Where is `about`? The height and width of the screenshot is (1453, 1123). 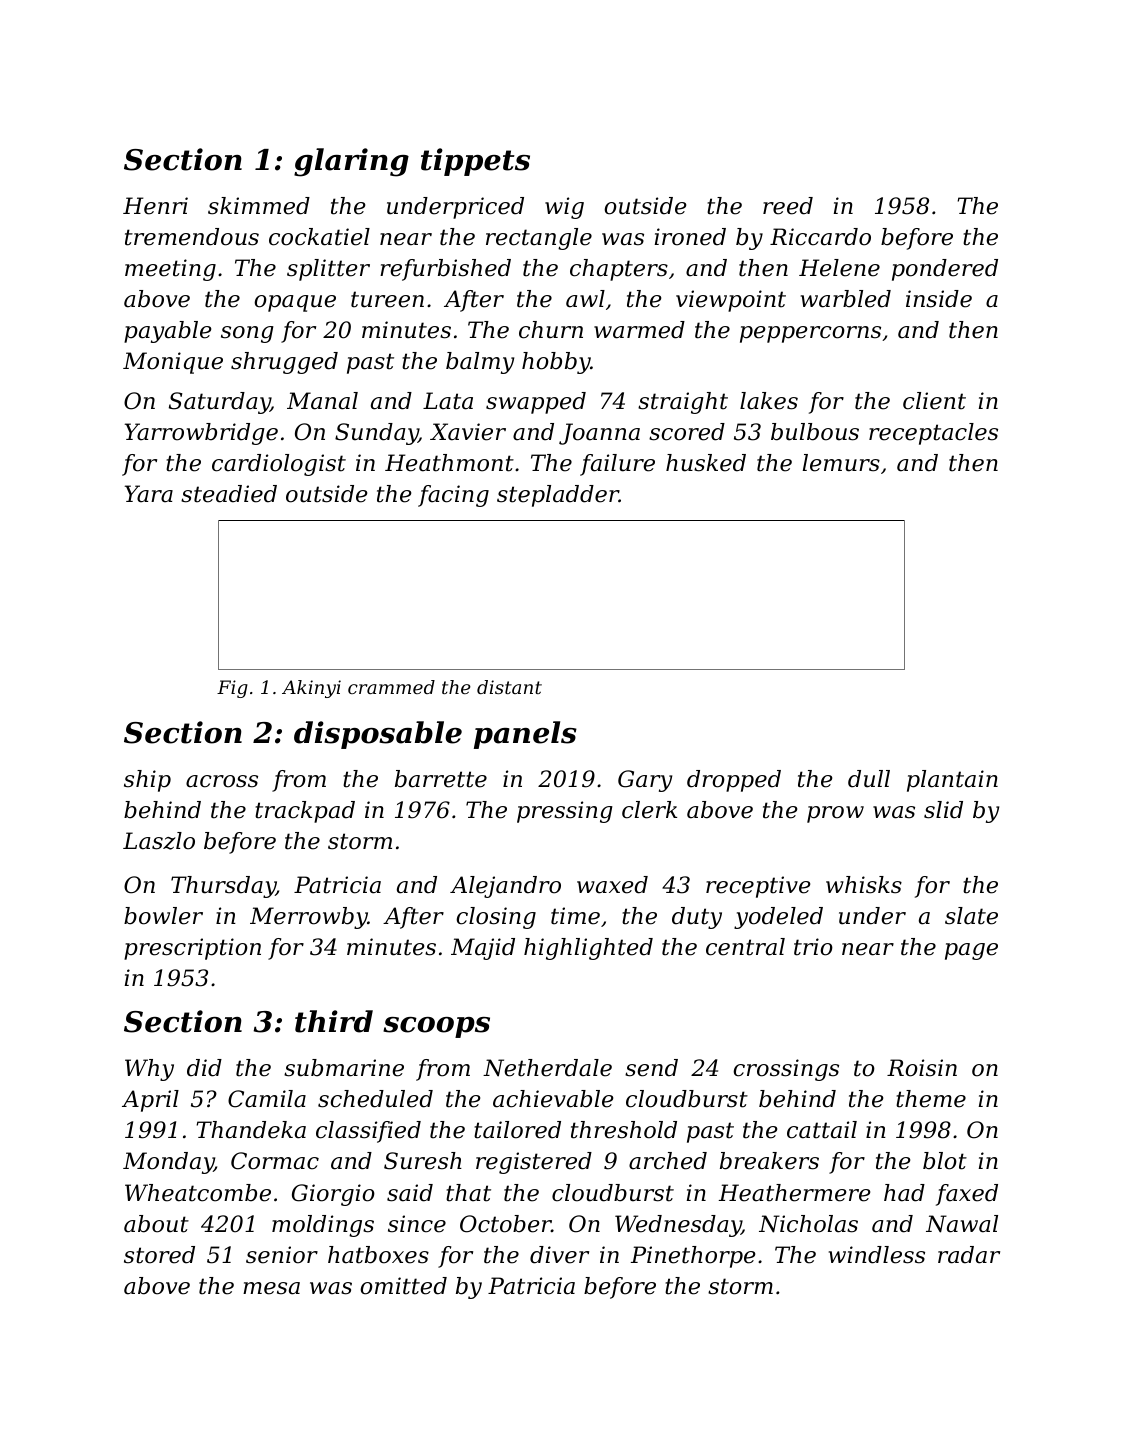 about is located at coordinates (156, 1224).
